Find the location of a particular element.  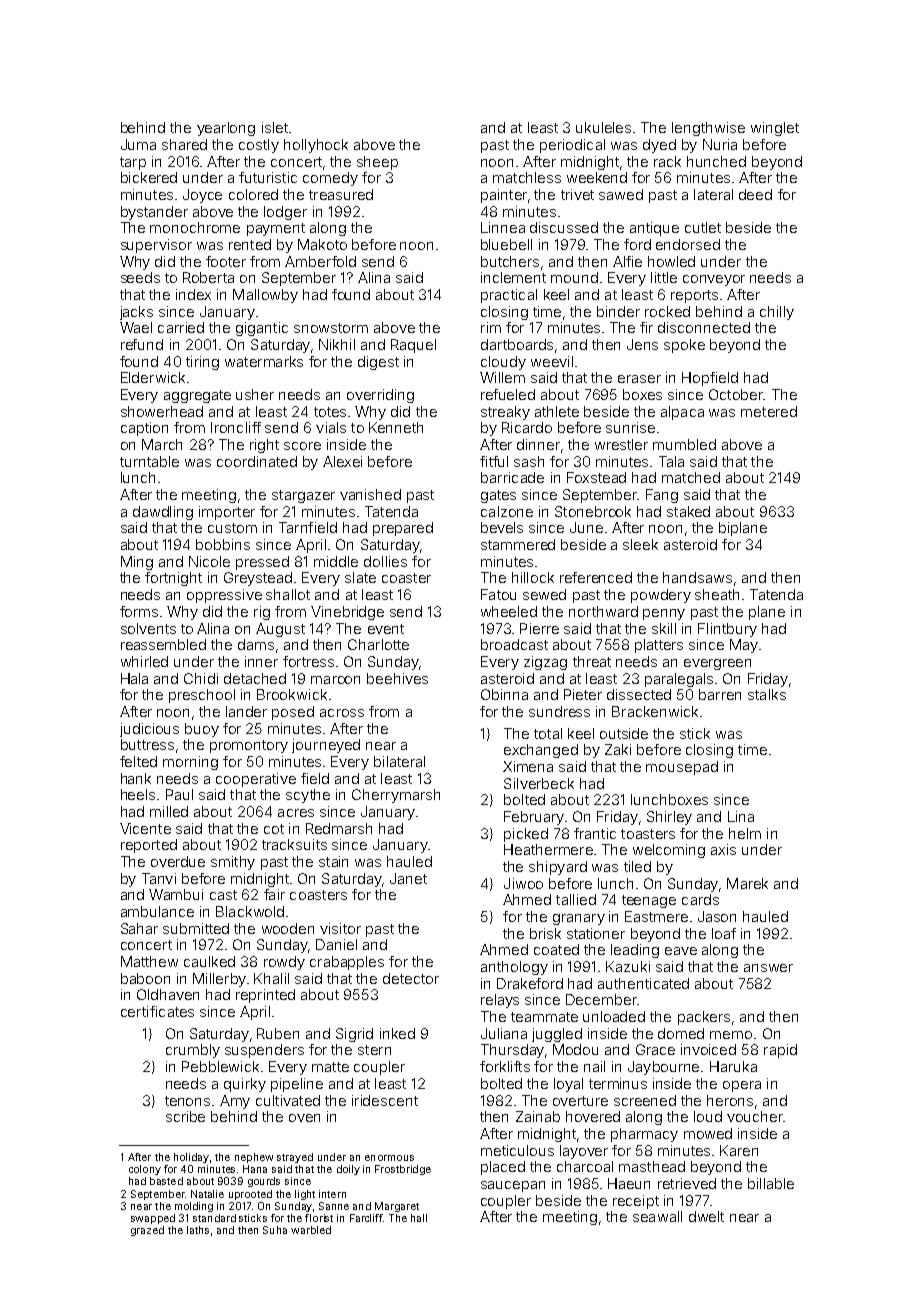

forms is located at coordinates (139, 611).
